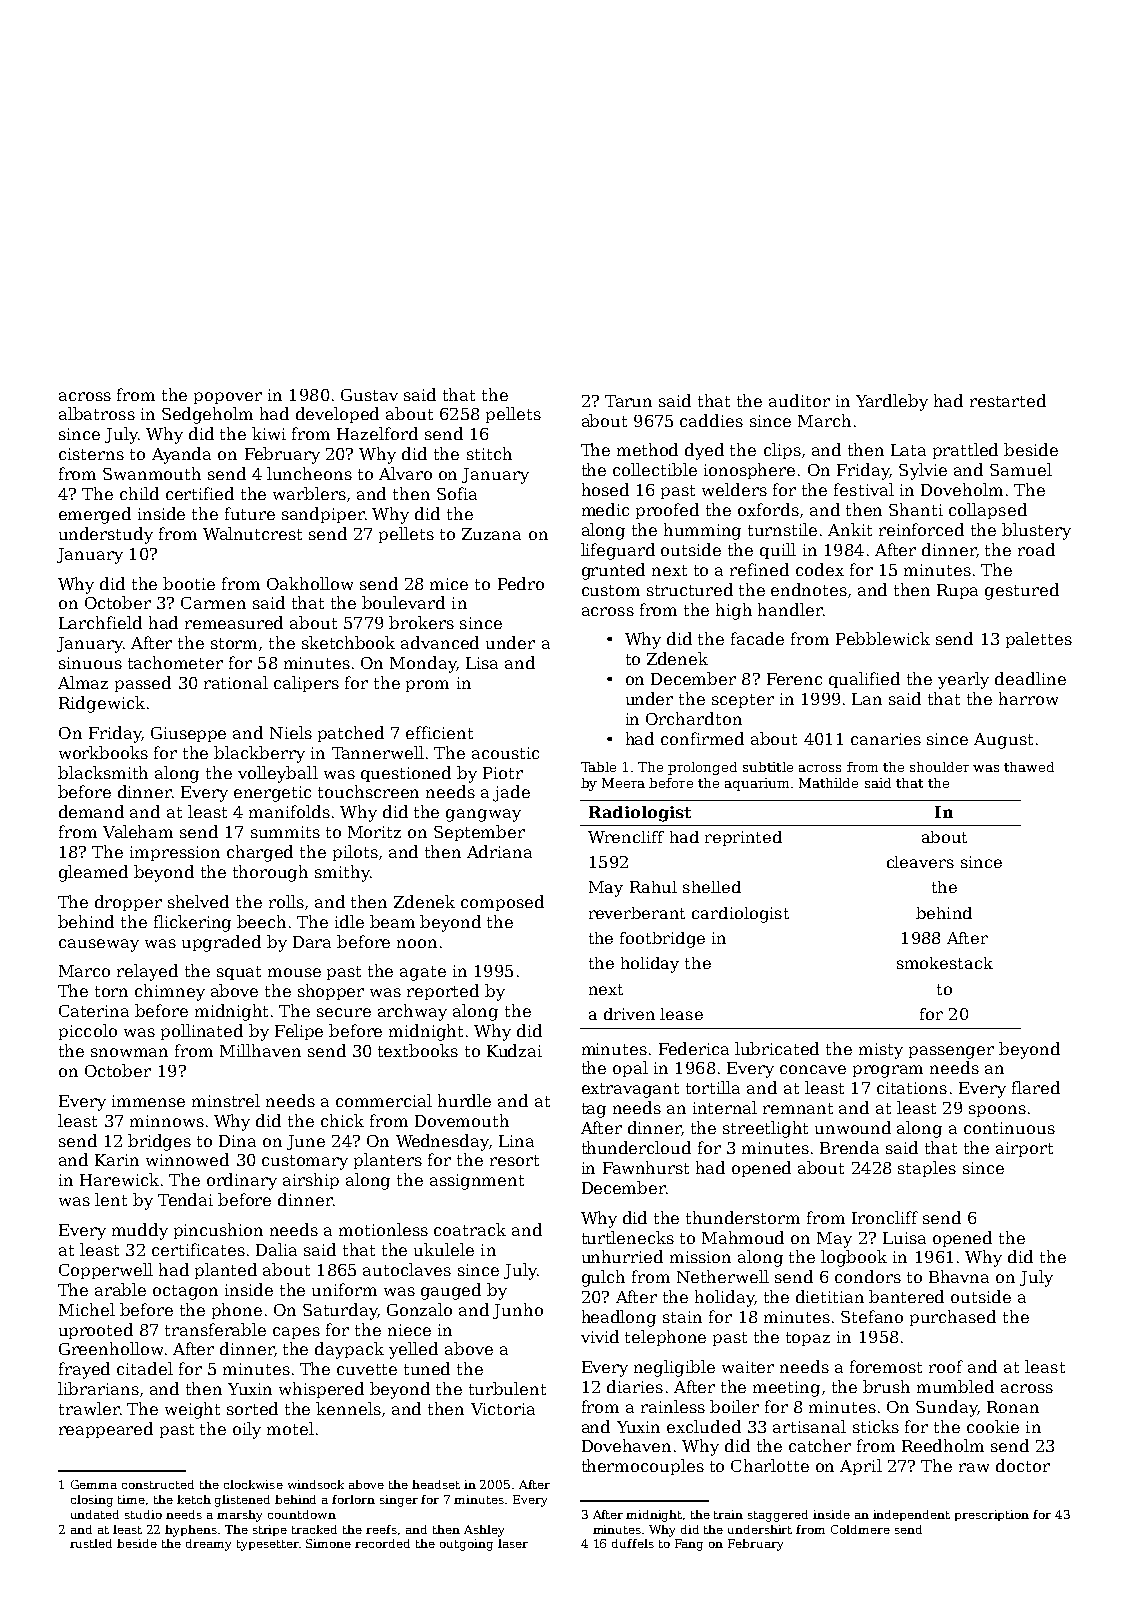  What do you see at coordinates (95, 515) in the screenshot?
I see `emerged` at bounding box center [95, 515].
